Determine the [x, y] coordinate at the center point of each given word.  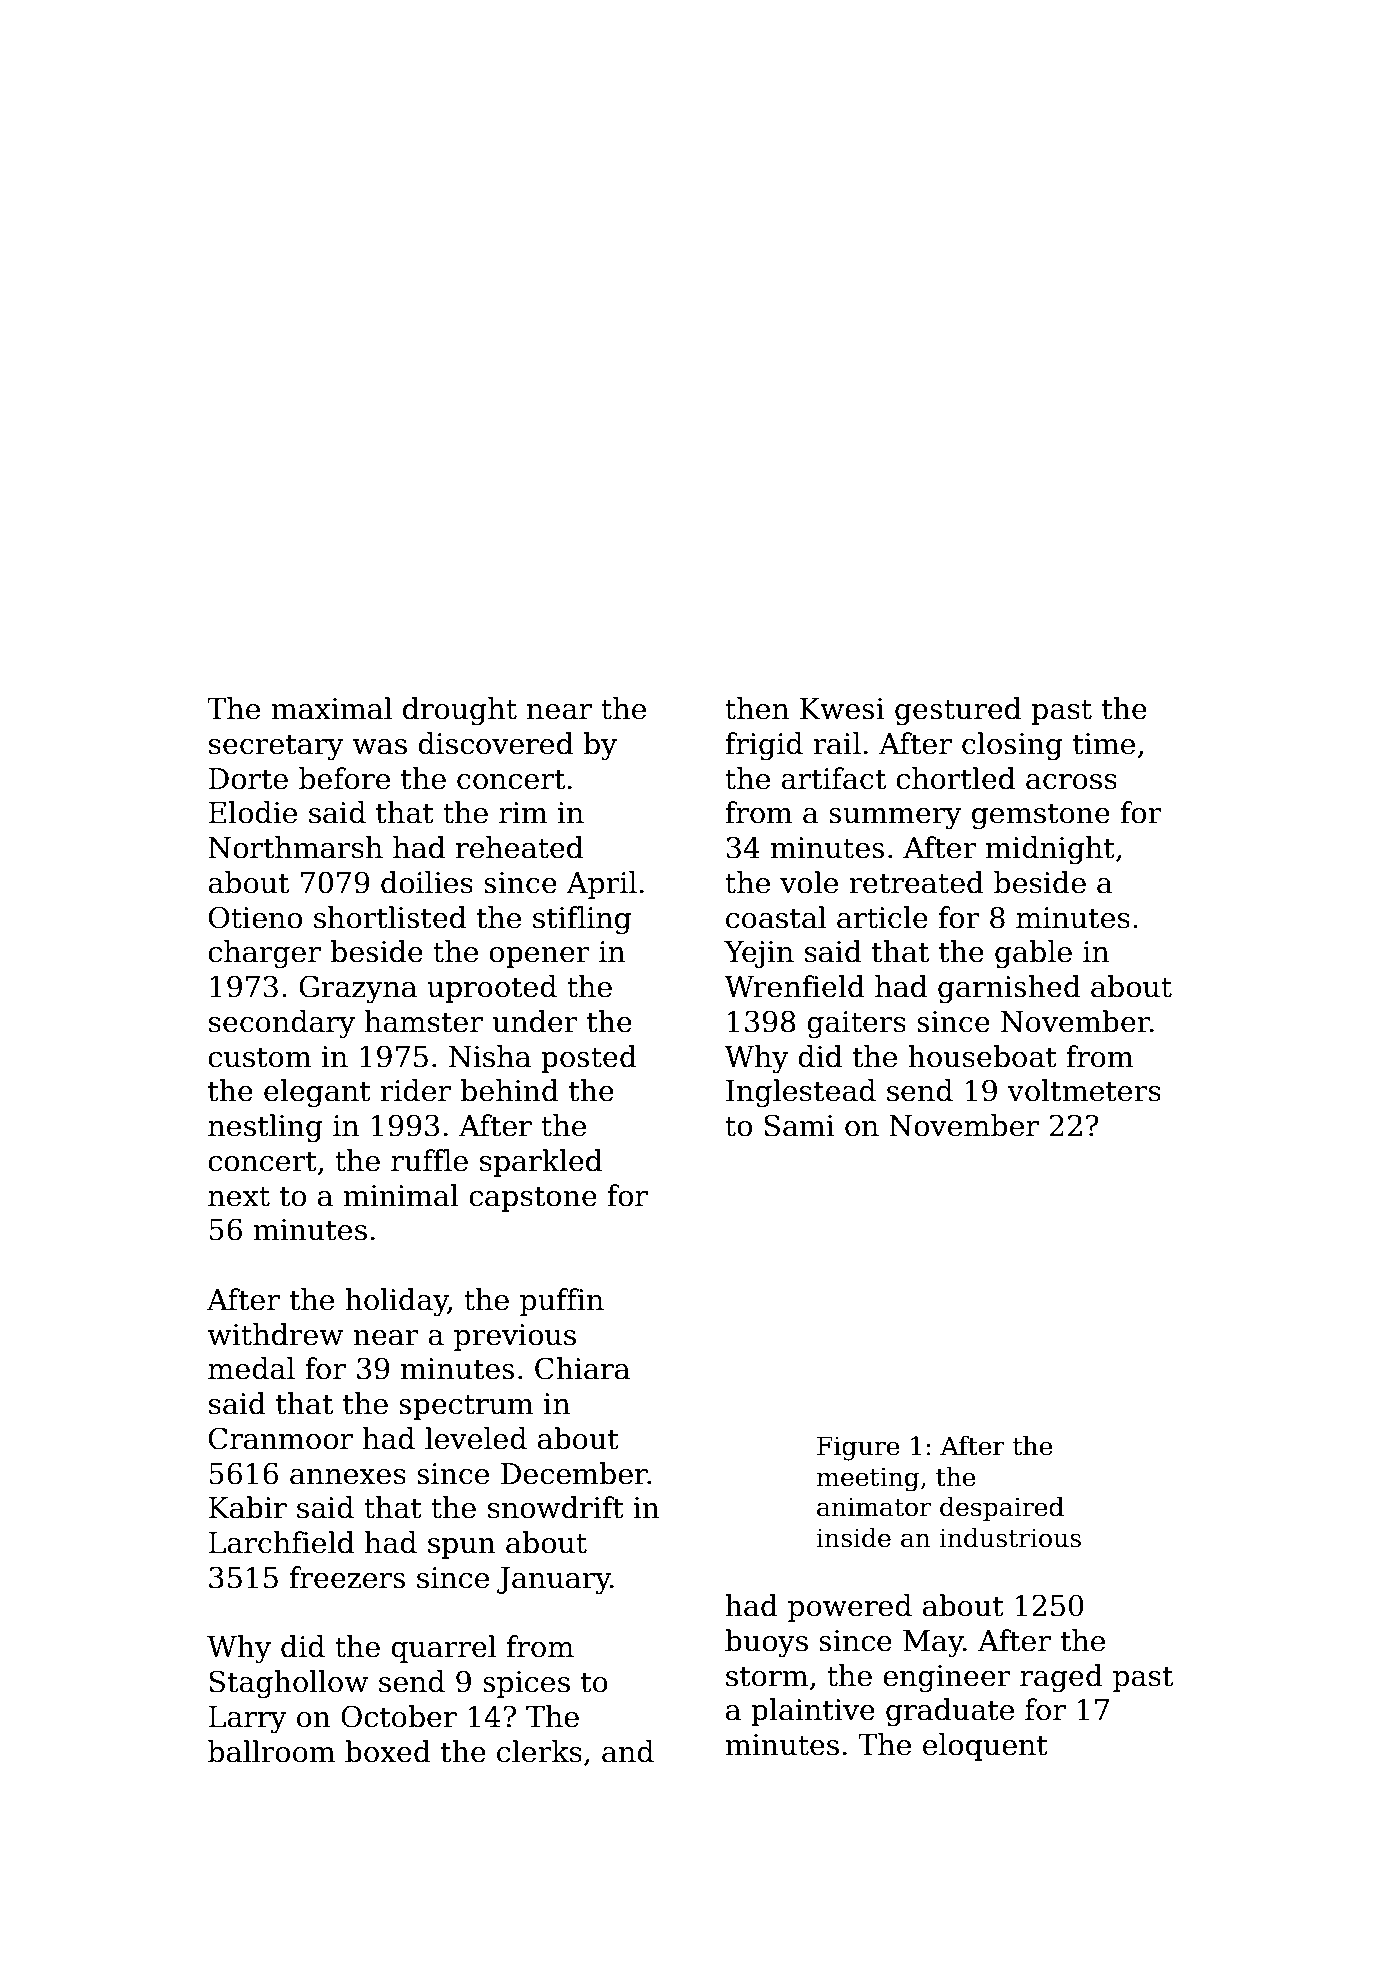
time [1104, 744]
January [554, 1580]
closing [1012, 746]
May [933, 1643]
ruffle [429, 1160]
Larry [248, 1719]
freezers [347, 1577]
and [628, 1751]
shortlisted [390, 917]
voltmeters [1084, 1090]
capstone [533, 1199]
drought [460, 711]
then [757, 708]
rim [523, 812]
